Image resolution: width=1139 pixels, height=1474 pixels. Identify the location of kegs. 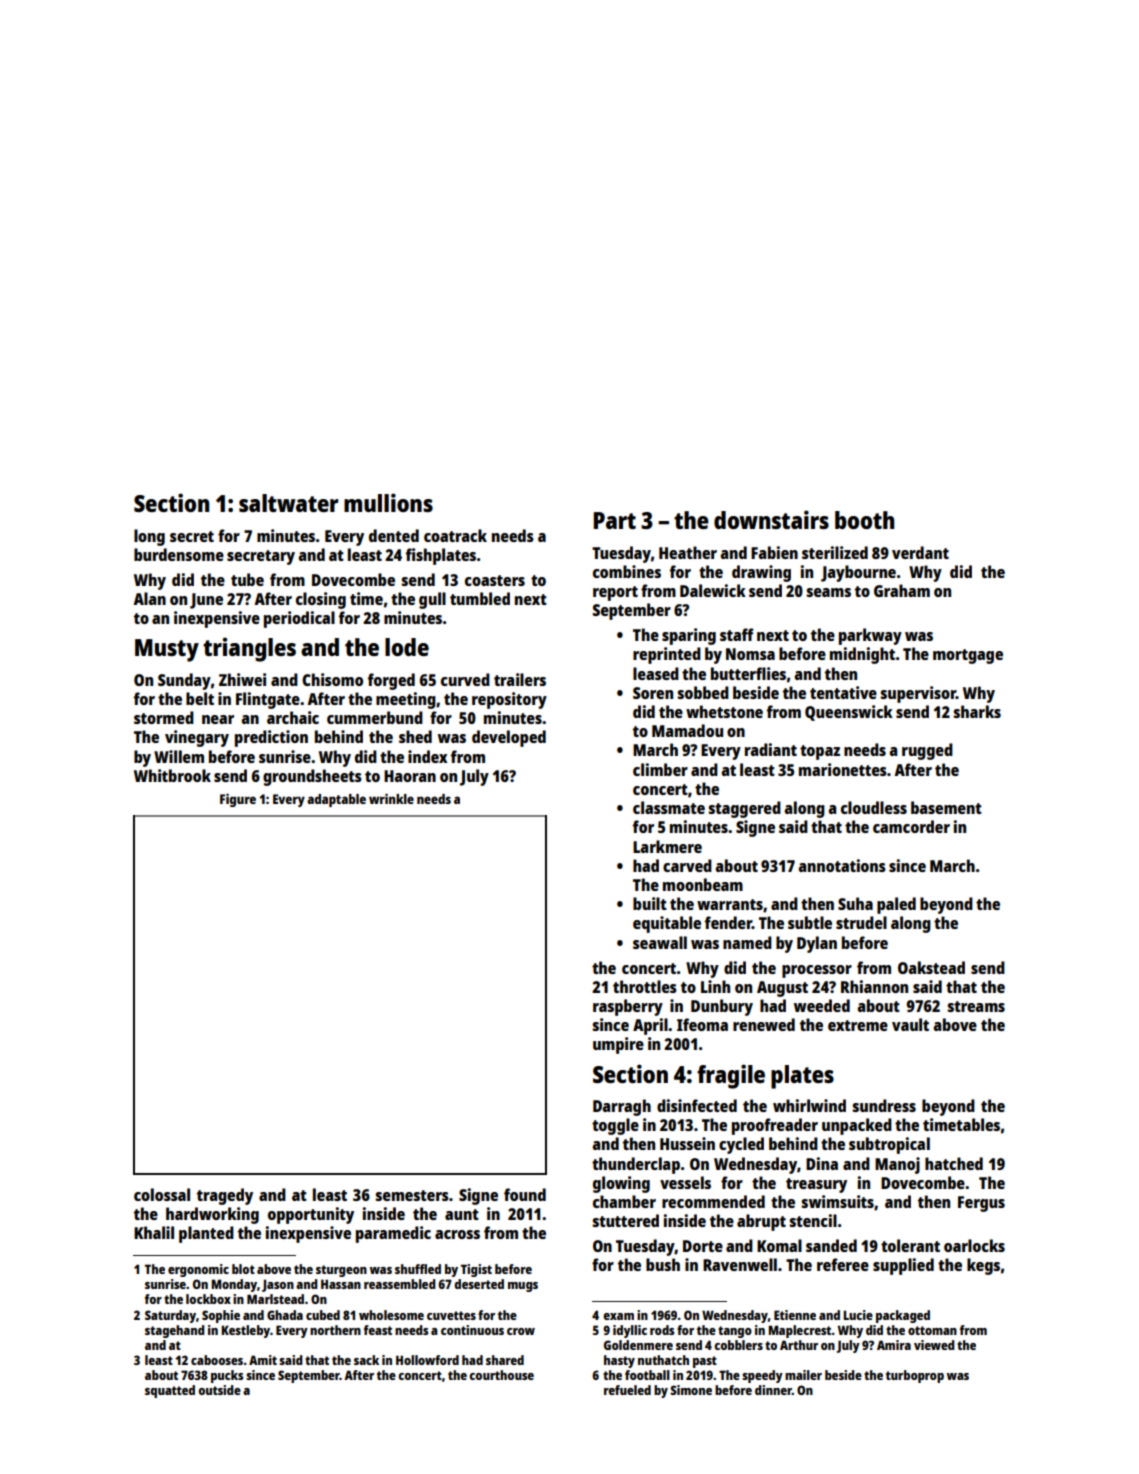
(983, 1266).
